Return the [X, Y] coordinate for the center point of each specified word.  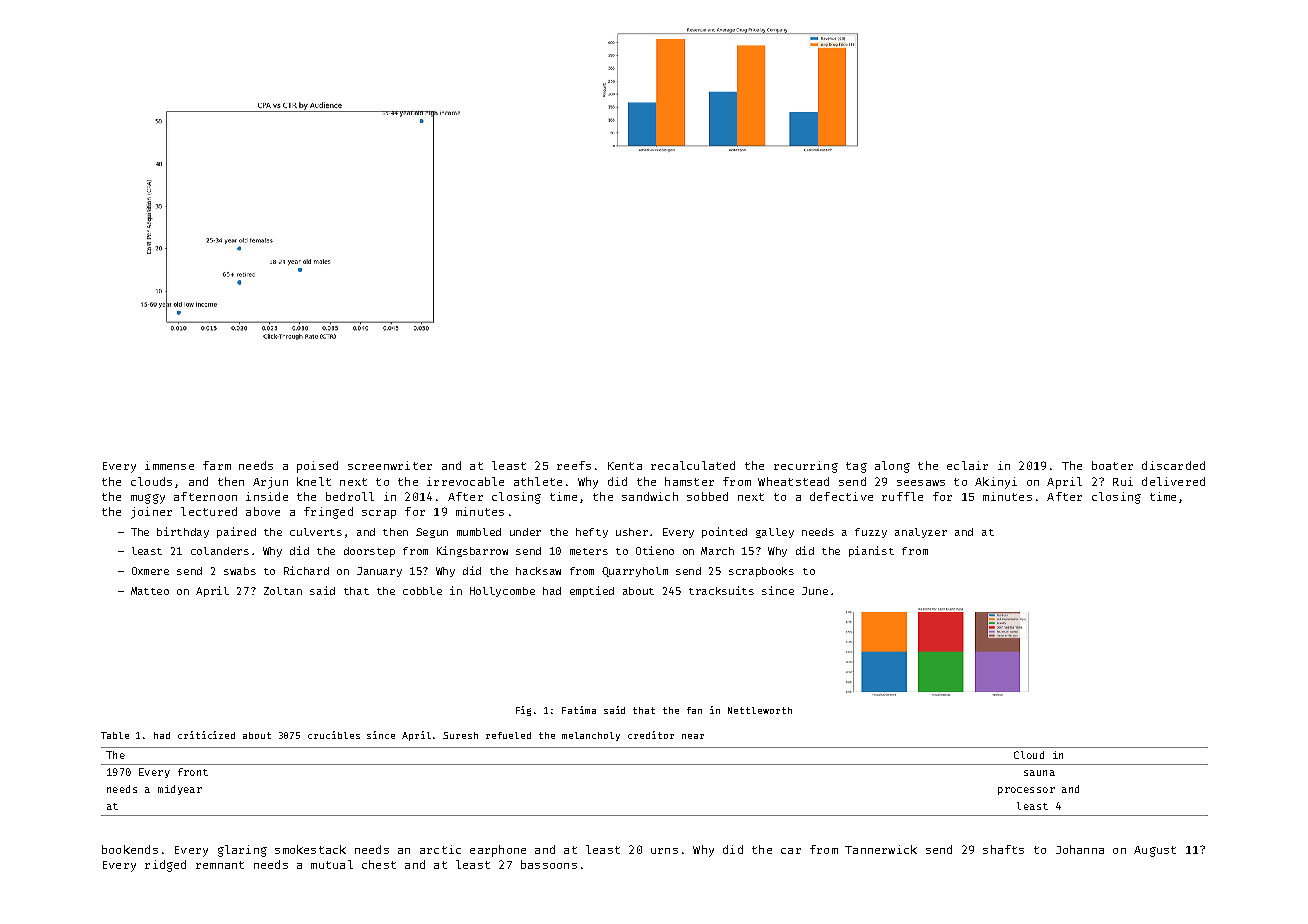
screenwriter [390, 465]
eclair [967, 465]
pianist [871, 551]
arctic [440, 849]
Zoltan [283, 591]
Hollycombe [502, 592]
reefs [574, 465]
